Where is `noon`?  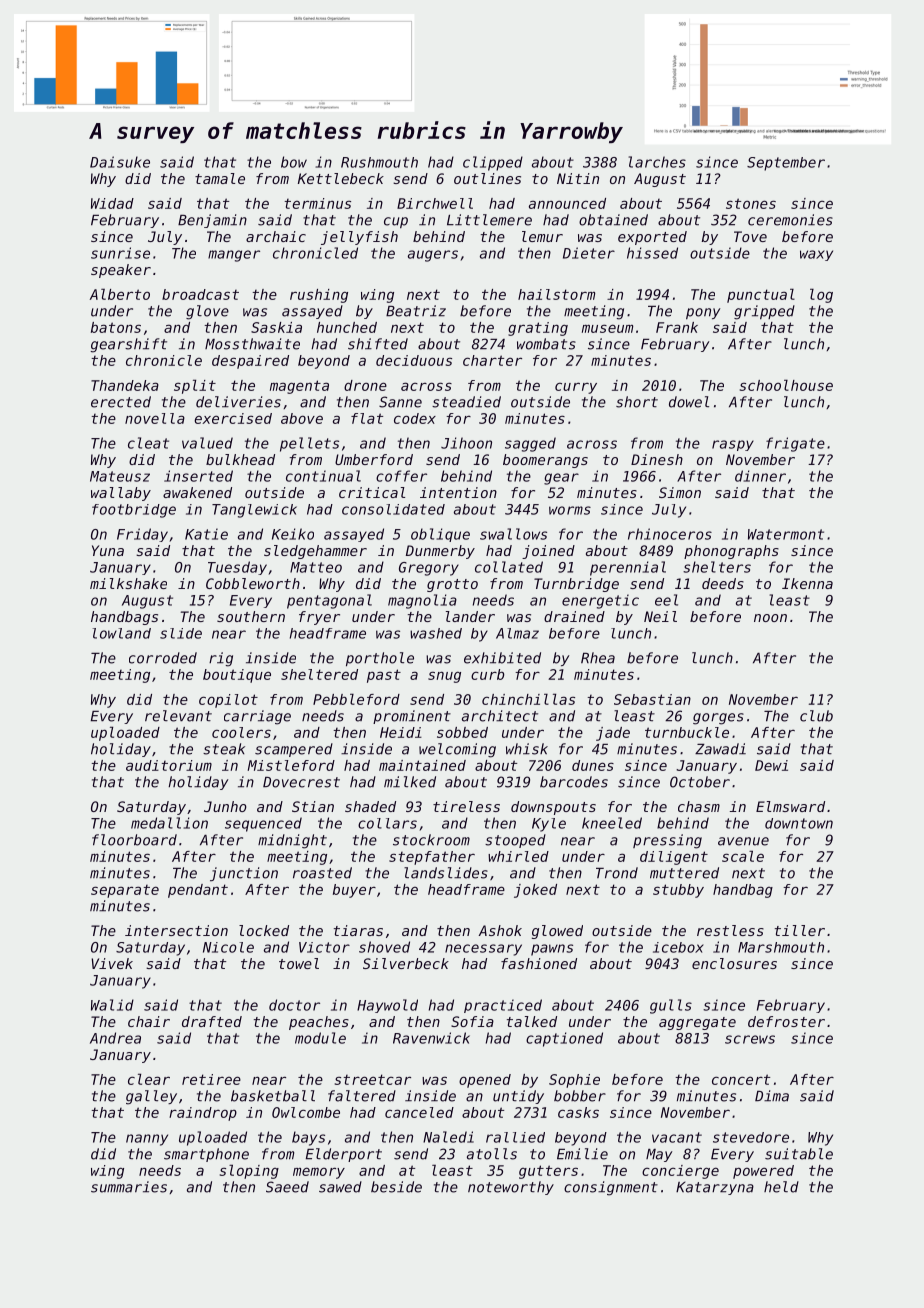 noon is located at coordinates (770, 618).
